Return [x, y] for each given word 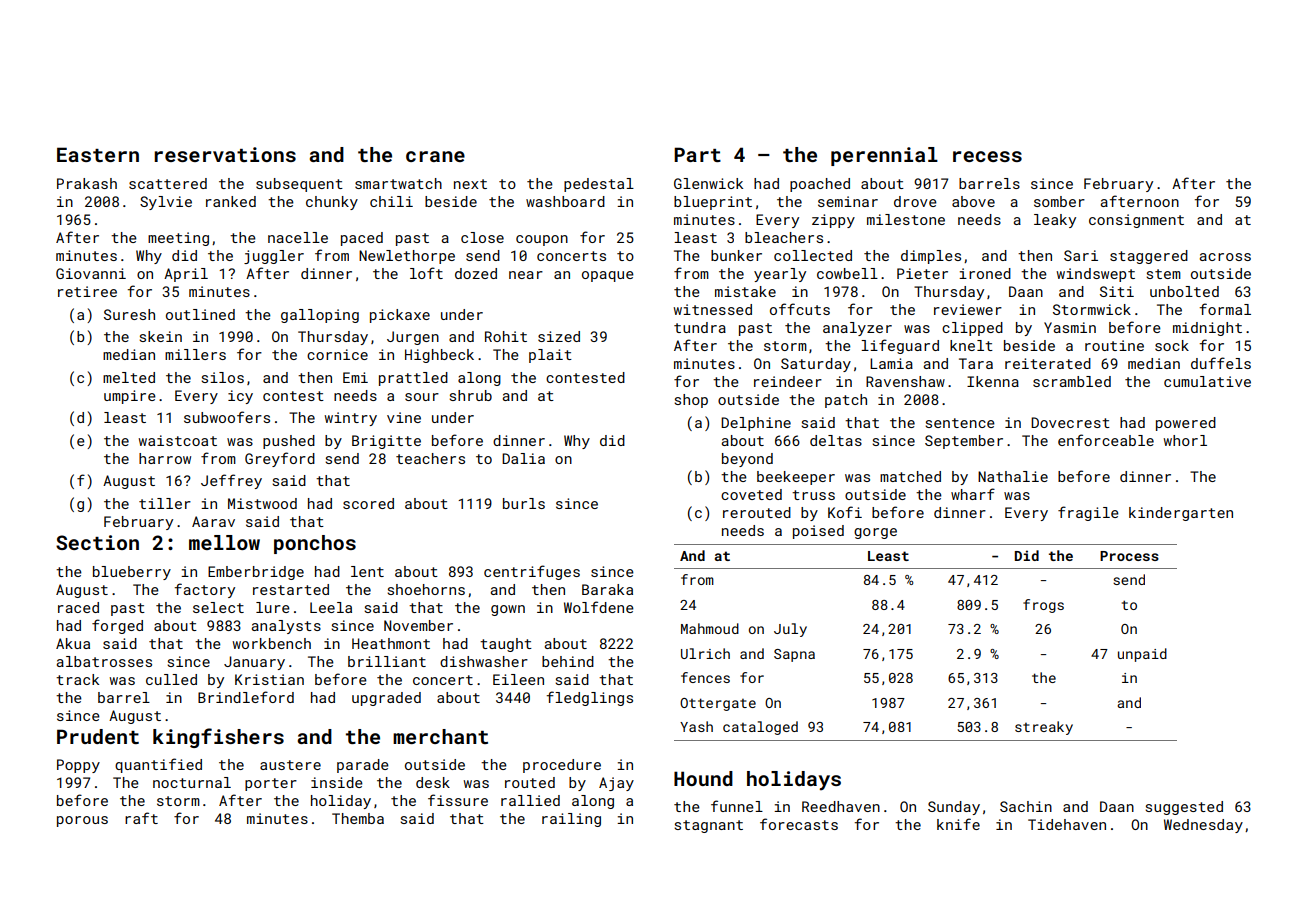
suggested [1184, 808]
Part [697, 154]
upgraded [386, 699]
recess [987, 156]
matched [910, 476]
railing [571, 820]
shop [691, 401]
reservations [225, 154]
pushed [289, 442]
